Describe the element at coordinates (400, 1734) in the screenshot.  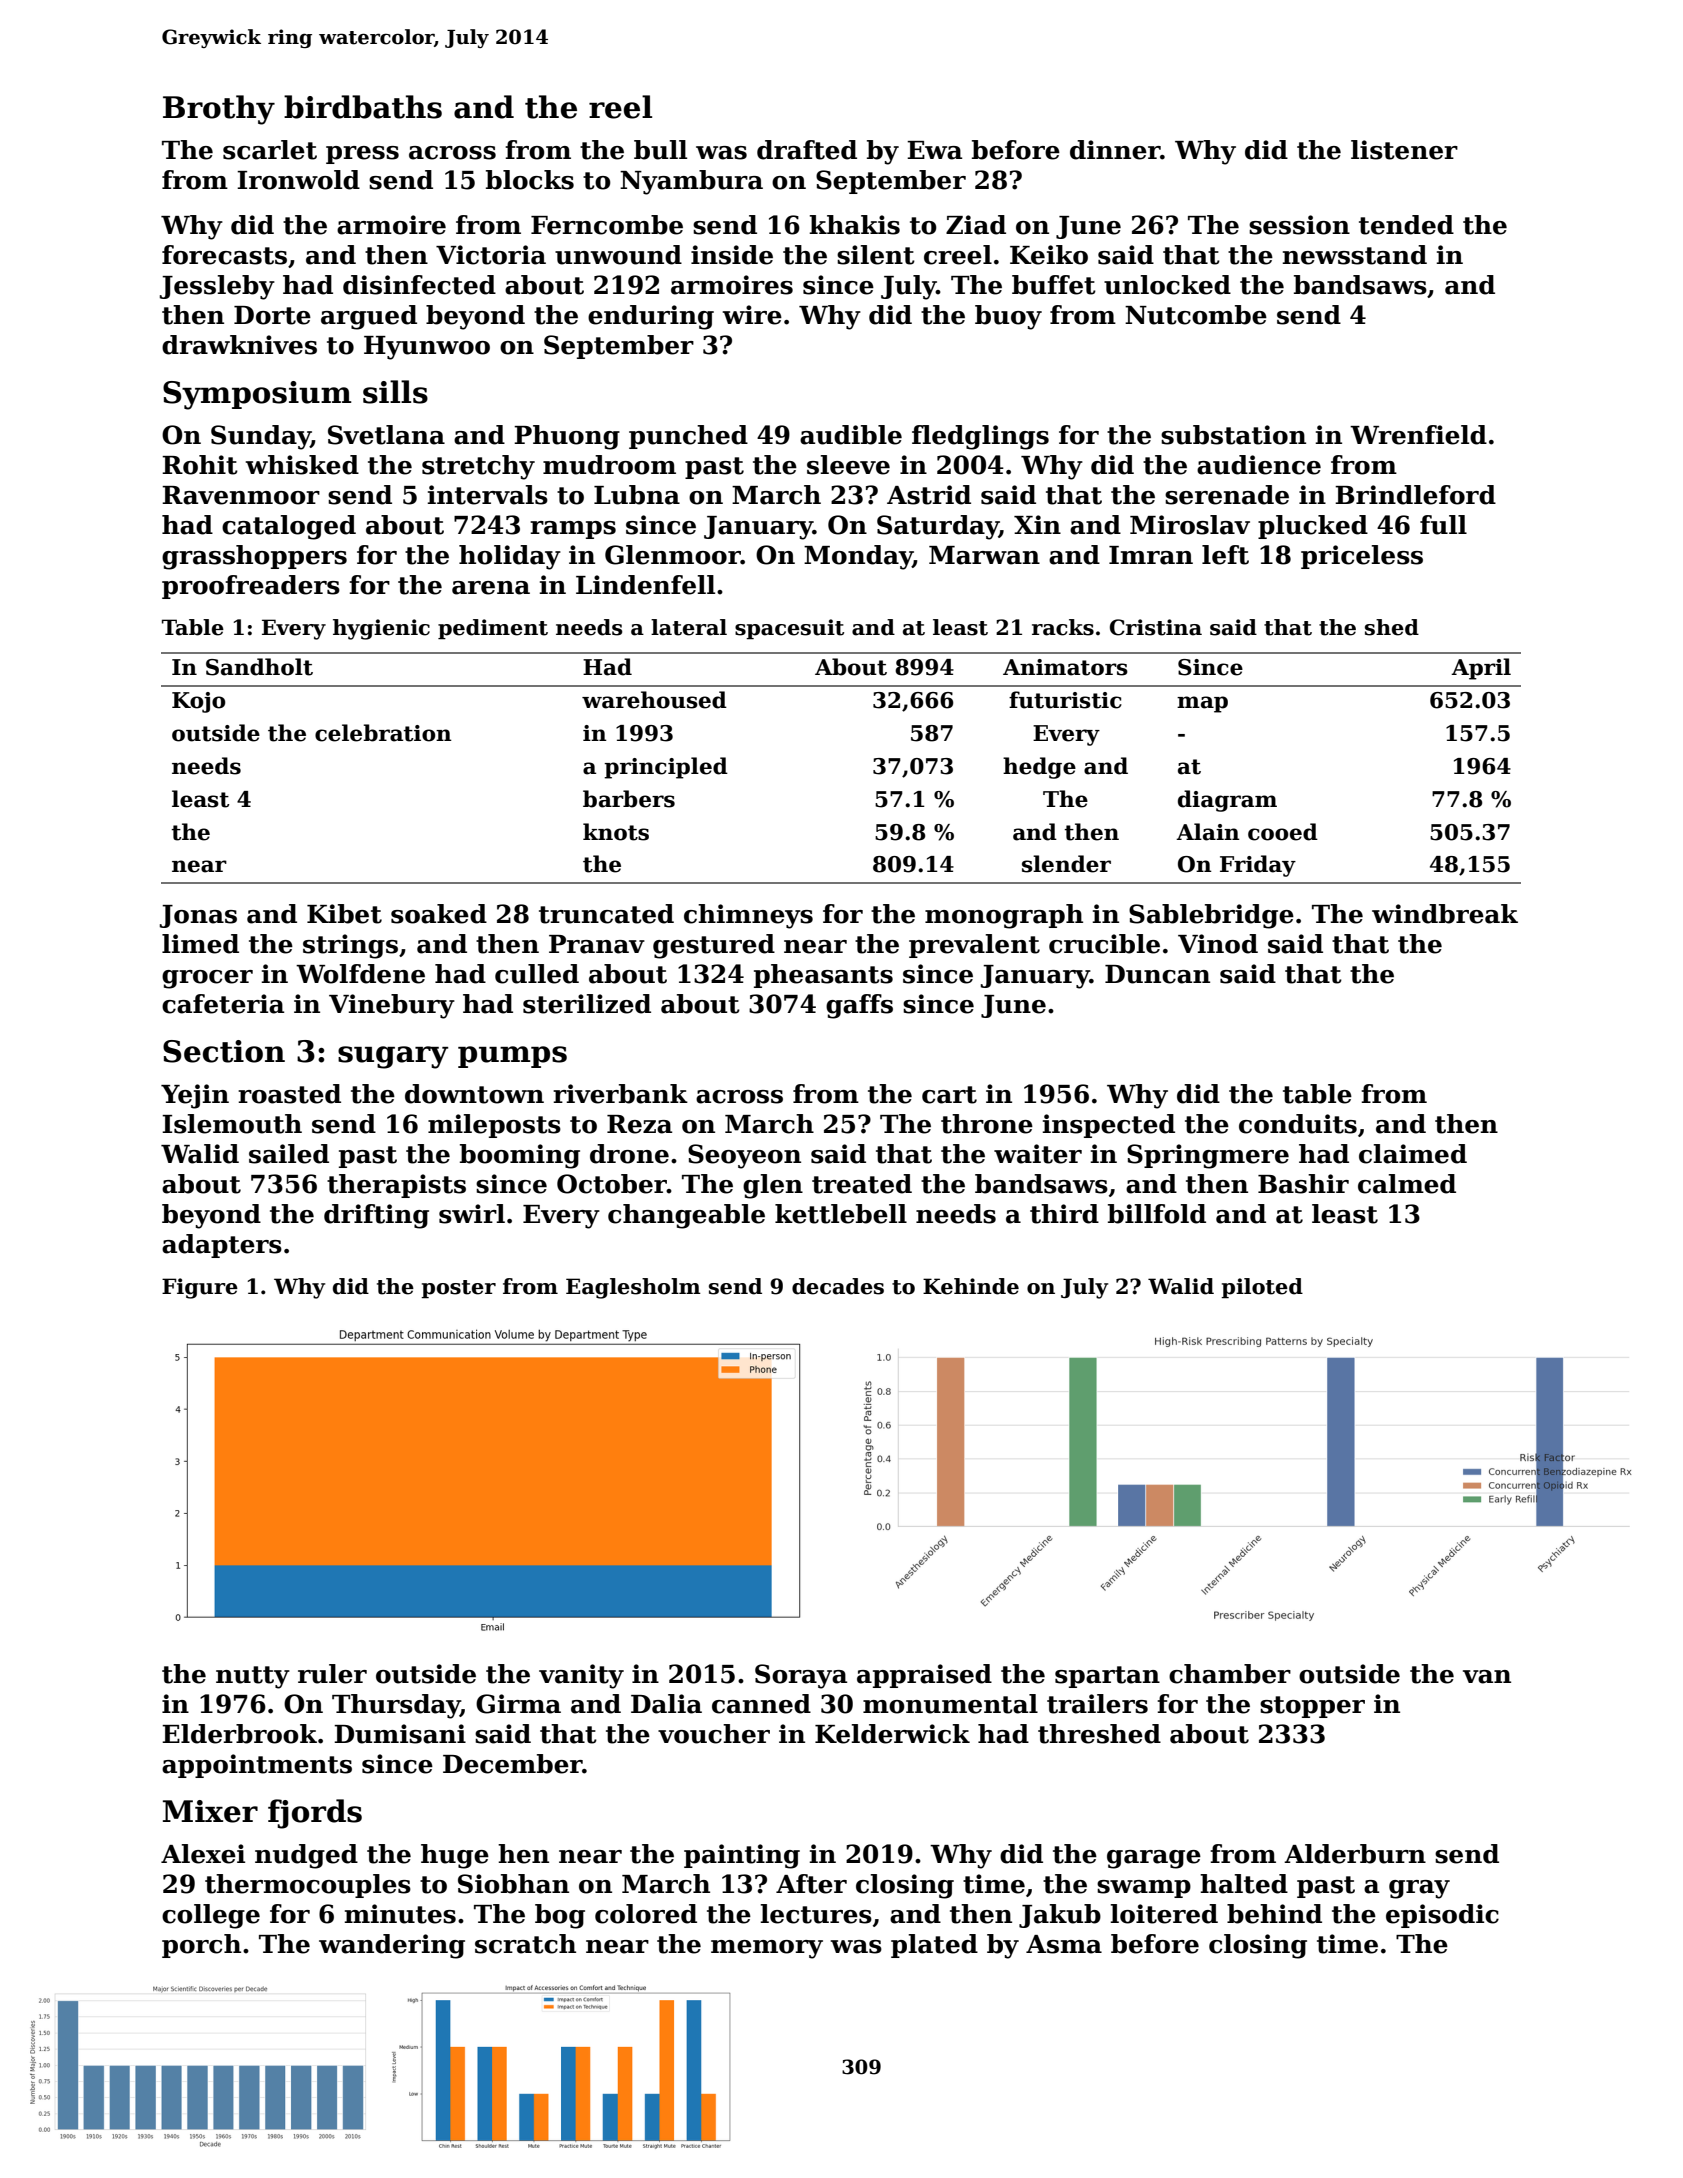
I see `Dumisani` at that location.
